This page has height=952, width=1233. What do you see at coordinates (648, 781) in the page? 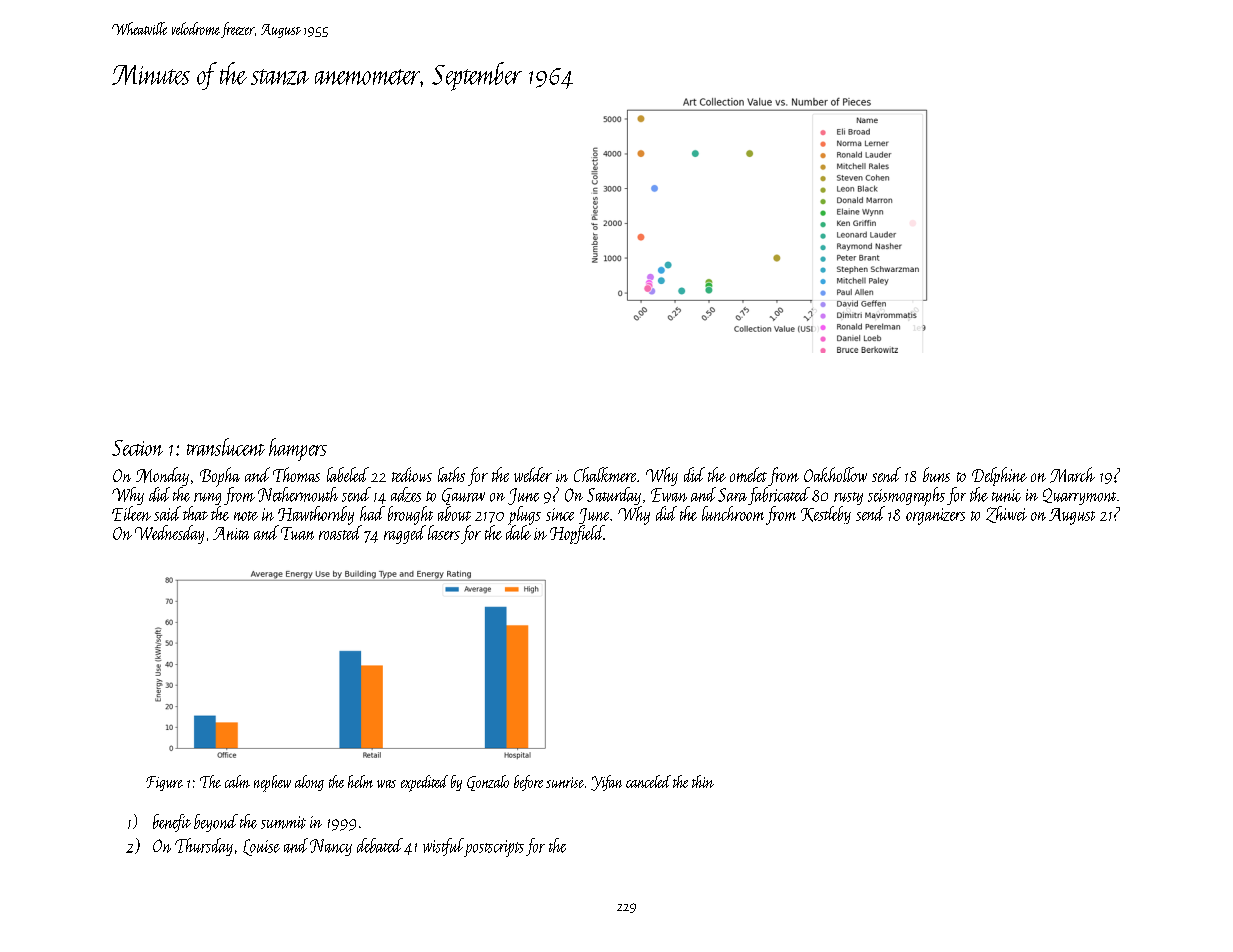
I see `canceled` at bounding box center [648, 781].
